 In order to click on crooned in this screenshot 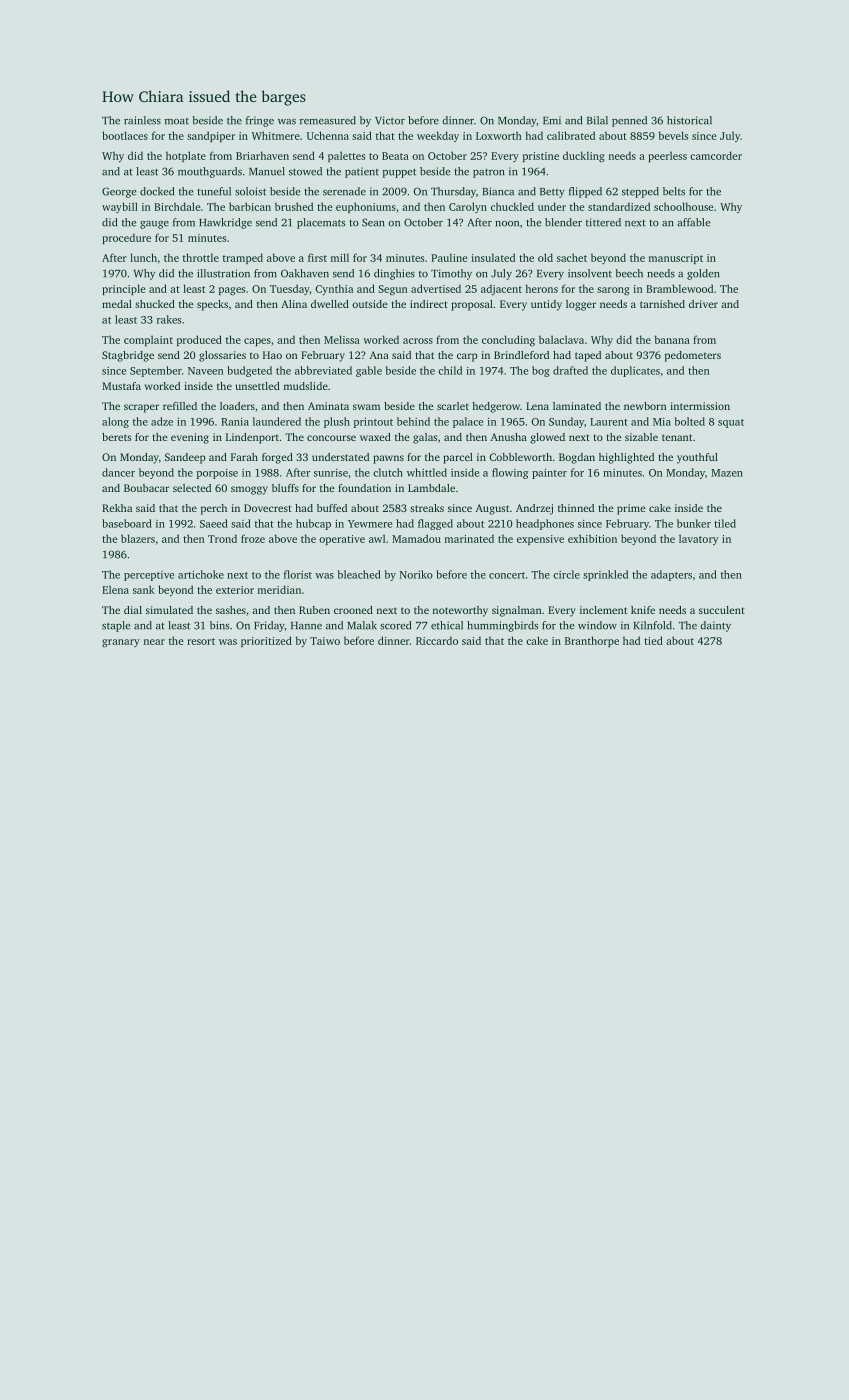, I will do `click(353, 610)`.
